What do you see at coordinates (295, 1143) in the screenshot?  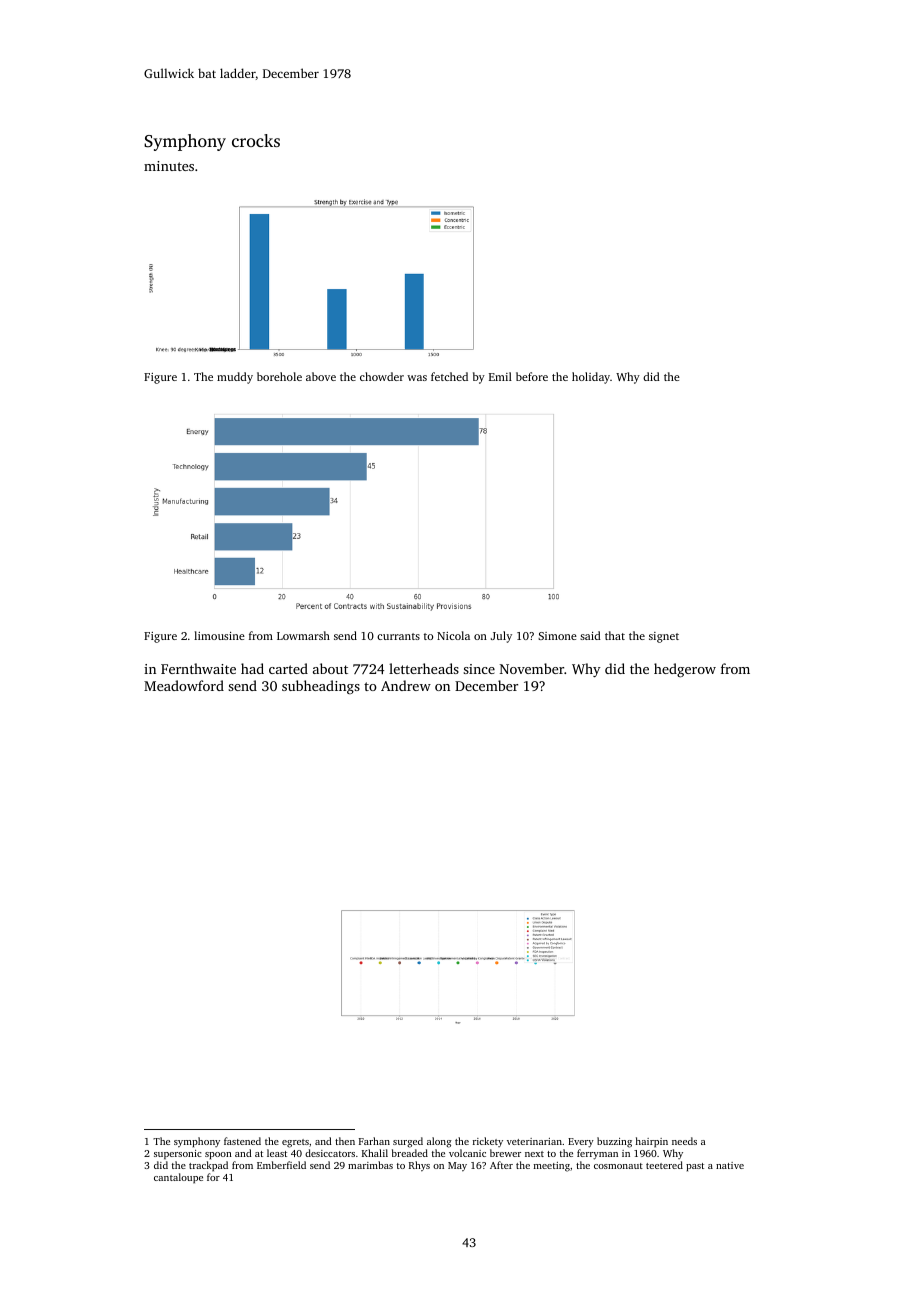 I see `egrets` at bounding box center [295, 1143].
